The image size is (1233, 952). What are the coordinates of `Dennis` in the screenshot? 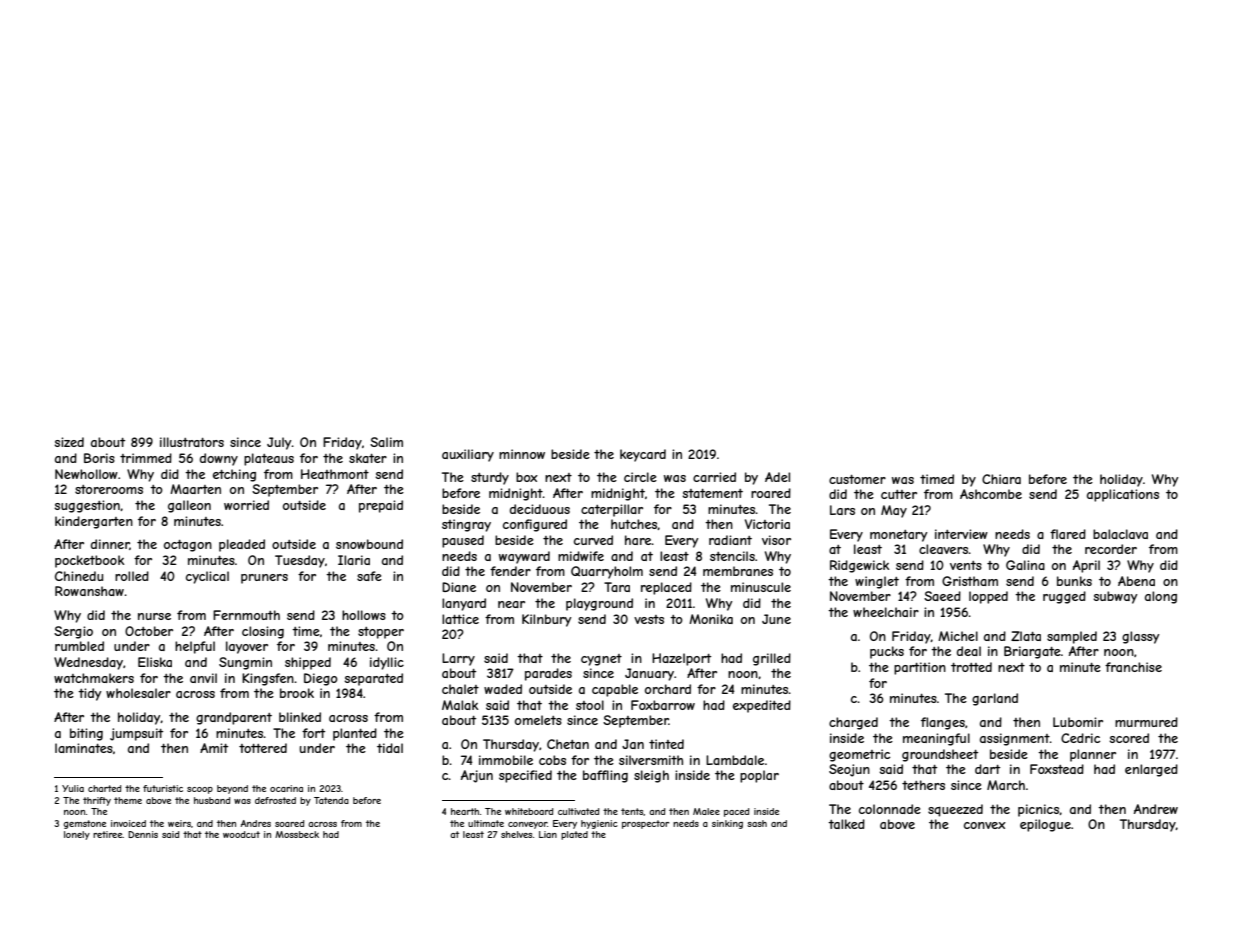 It's located at (143, 834).
